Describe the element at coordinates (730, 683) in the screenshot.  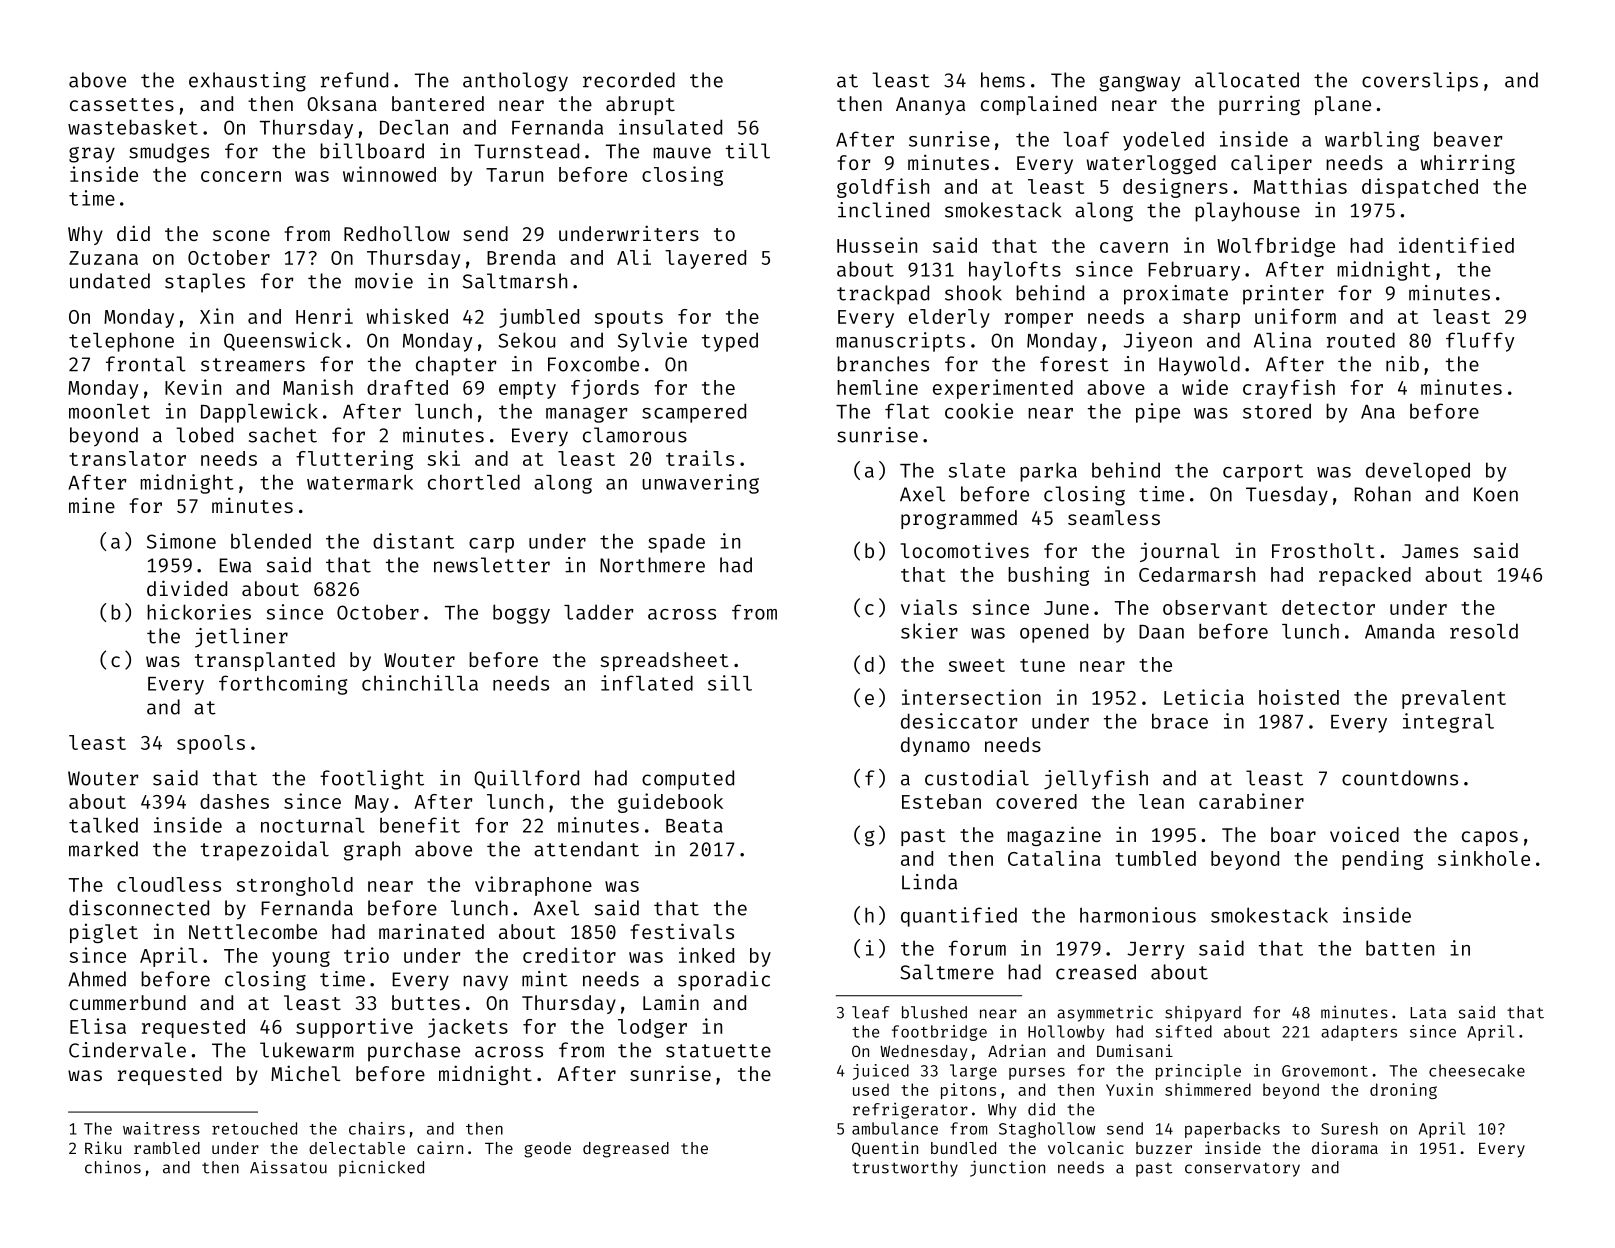
I see `sill` at that location.
